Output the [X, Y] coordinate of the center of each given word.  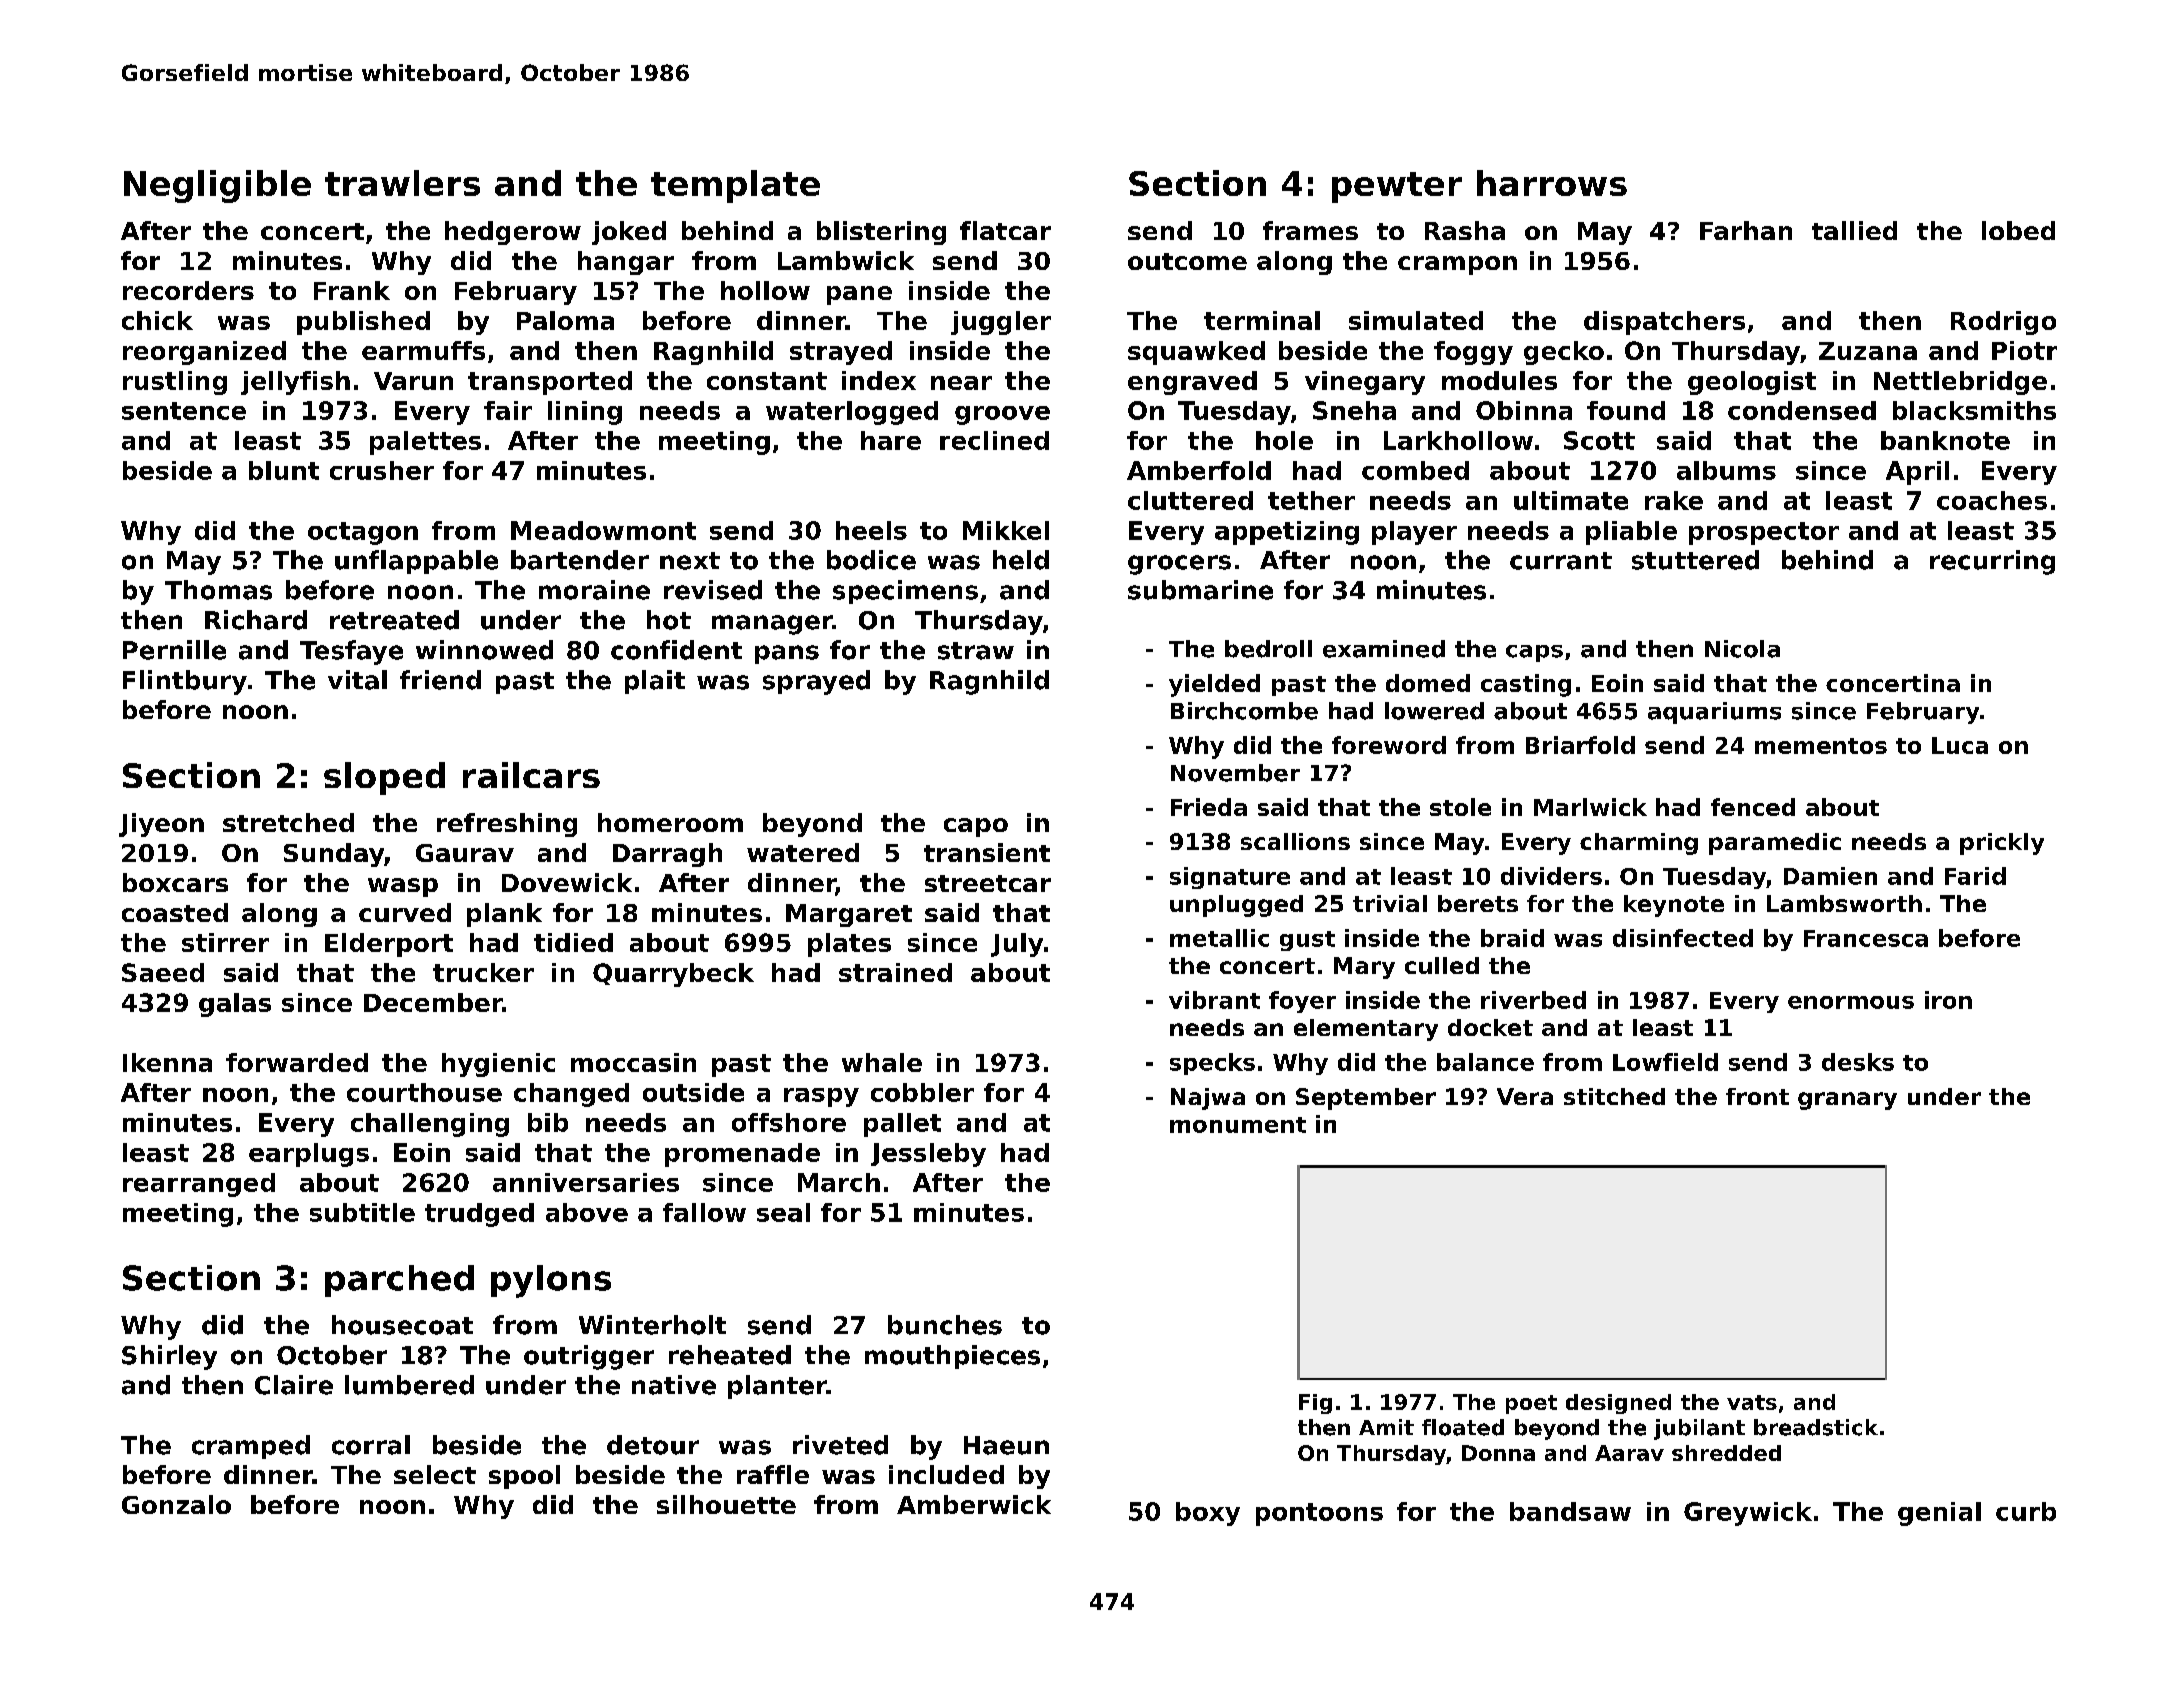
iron [1948, 1000]
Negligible [217, 186]
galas [235, 1005]
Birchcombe [1244, 711]
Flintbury [185, 682]
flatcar [1005, 230]
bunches [945, 1325]
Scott [1599, 440]
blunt [284, 470]
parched [399, 1281]
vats [1752, 1402]
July [1017, 945]
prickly [2002, 844]
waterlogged [852, 413]
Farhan [1746, 230]
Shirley [169, 1357]
